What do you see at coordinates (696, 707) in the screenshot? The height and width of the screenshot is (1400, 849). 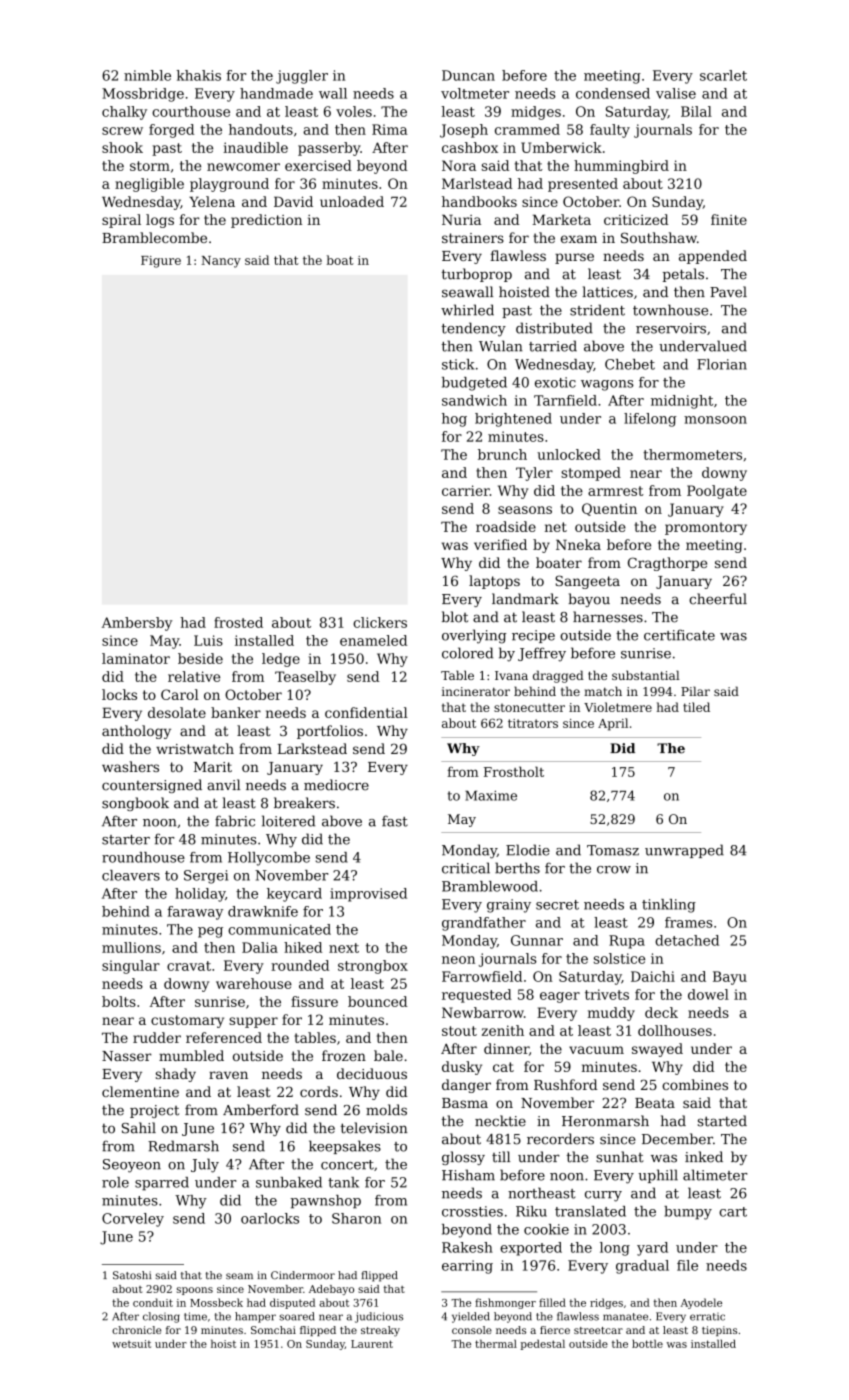 I see `tiled` at bounding box center [696, 707].
